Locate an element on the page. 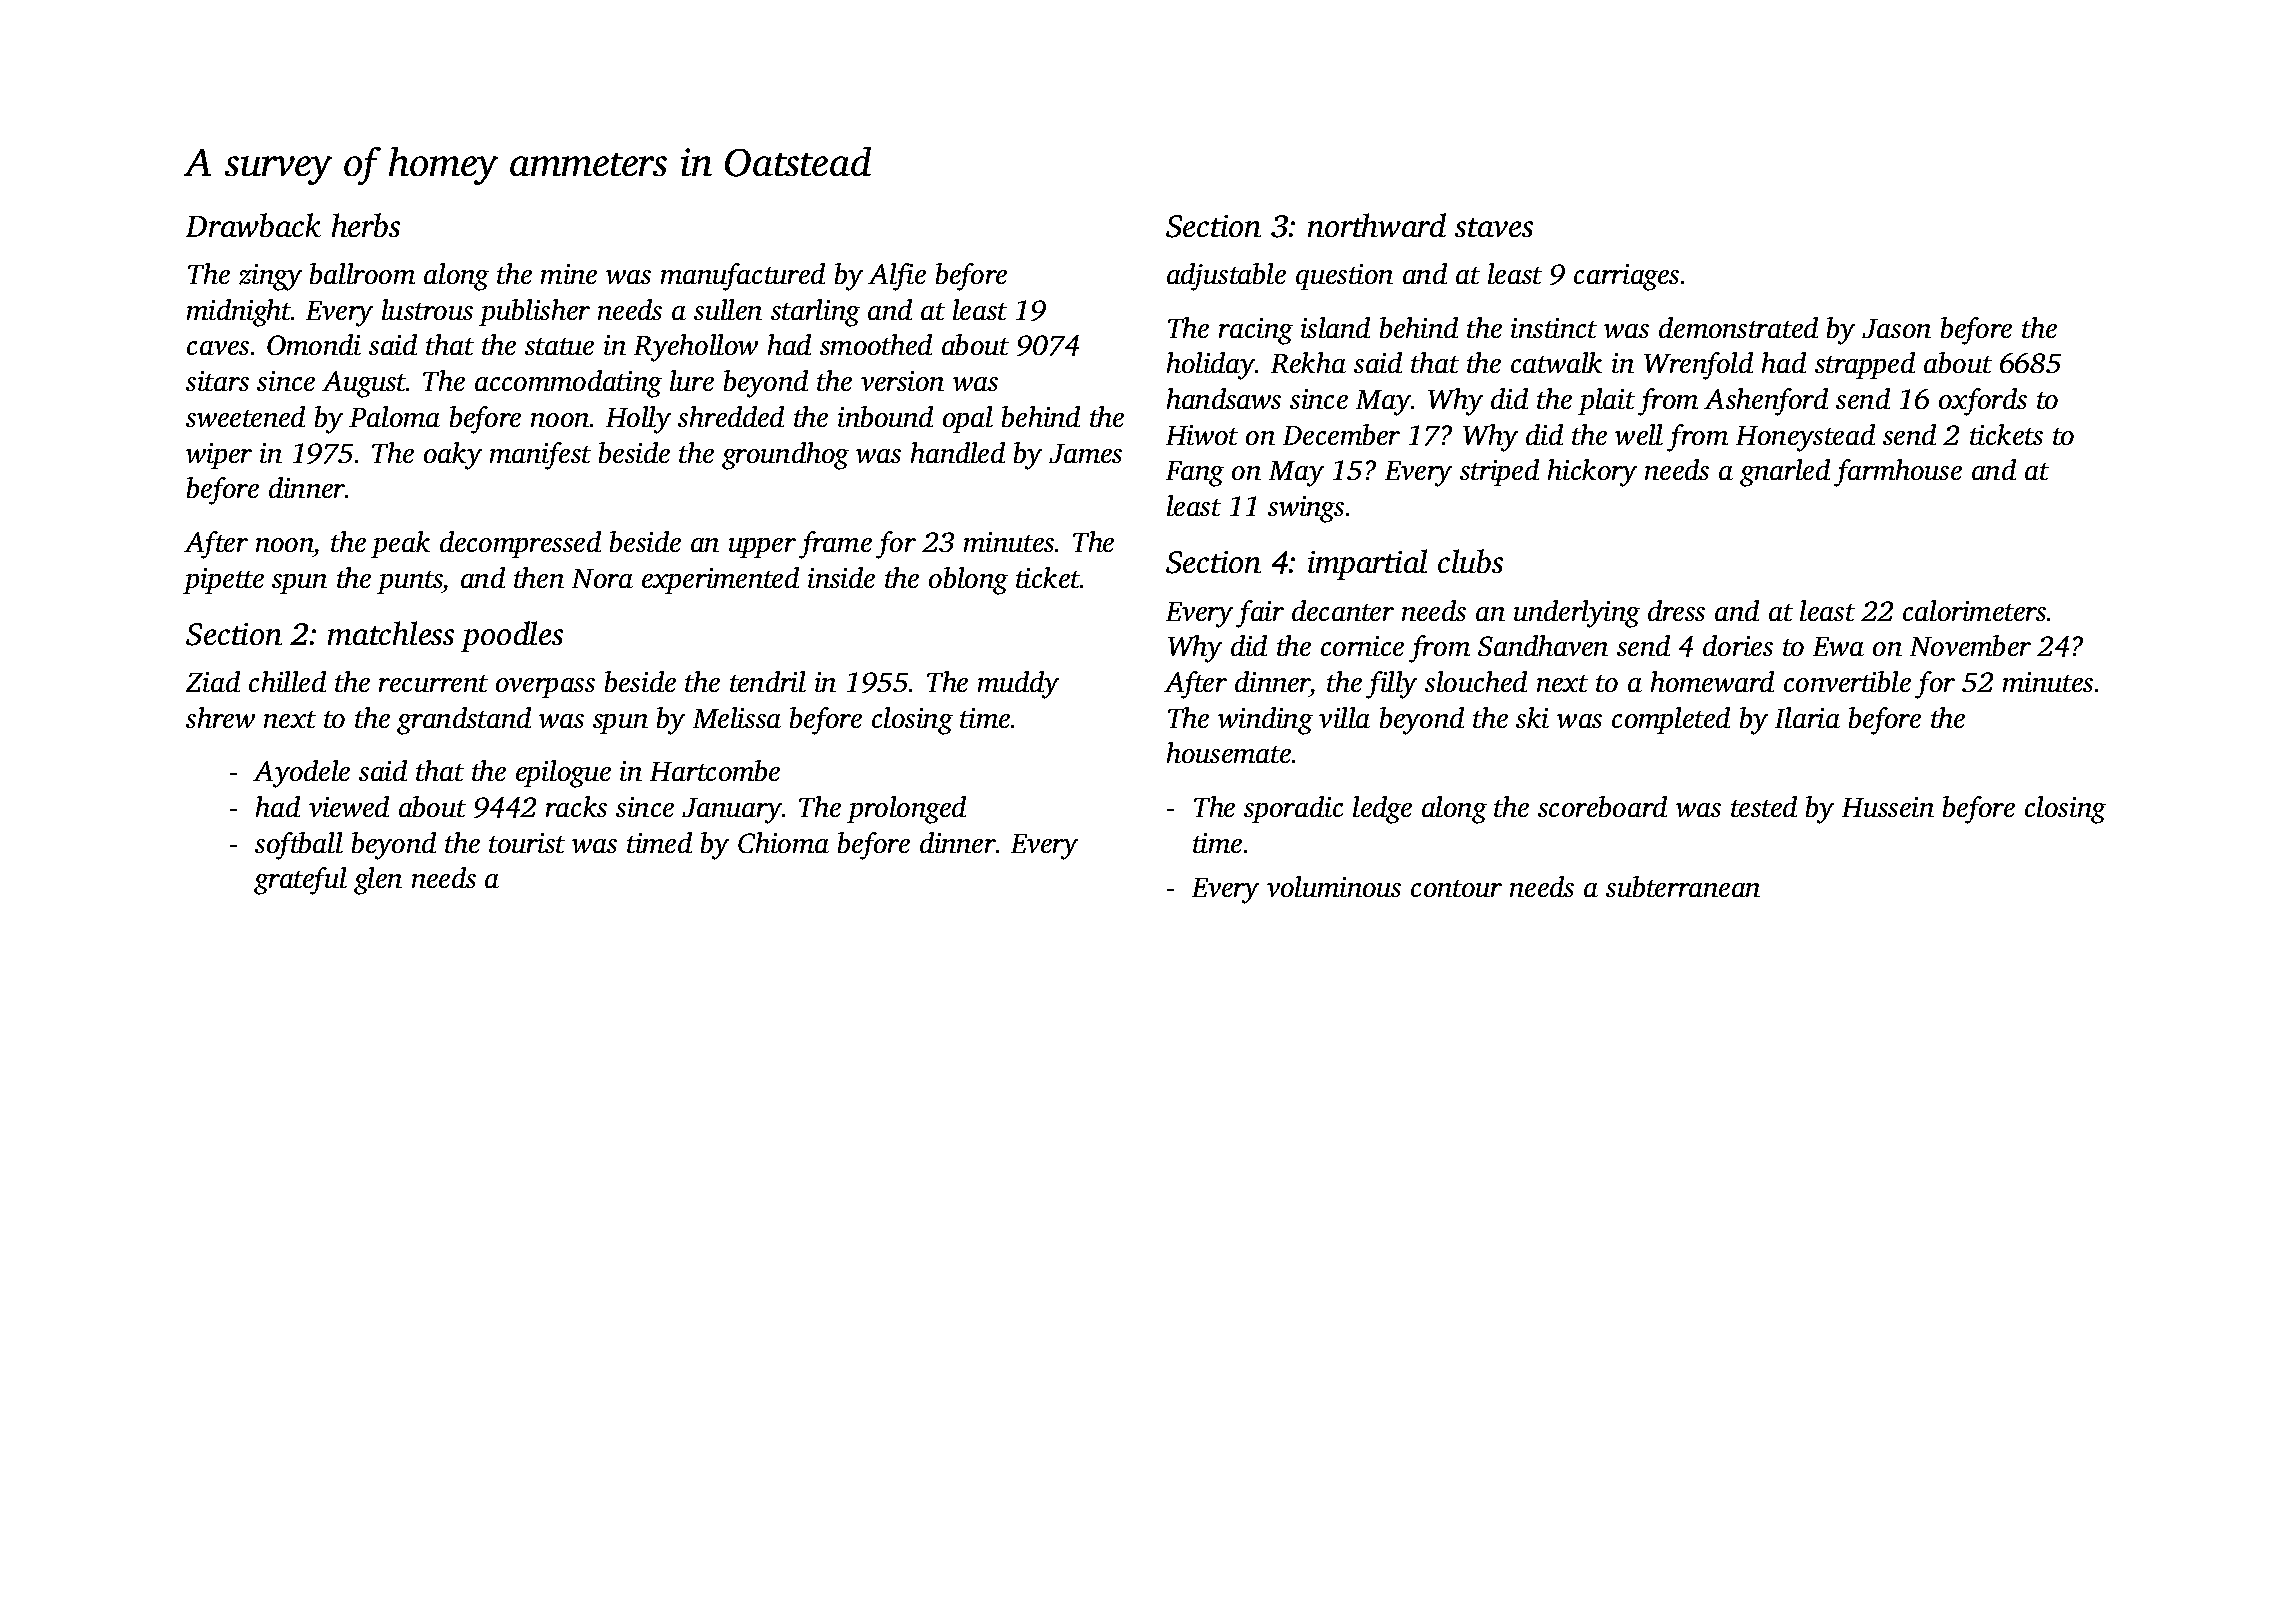 This image has width=2292, height=1620. Honeystead is located at coordinates (1805, 438).
